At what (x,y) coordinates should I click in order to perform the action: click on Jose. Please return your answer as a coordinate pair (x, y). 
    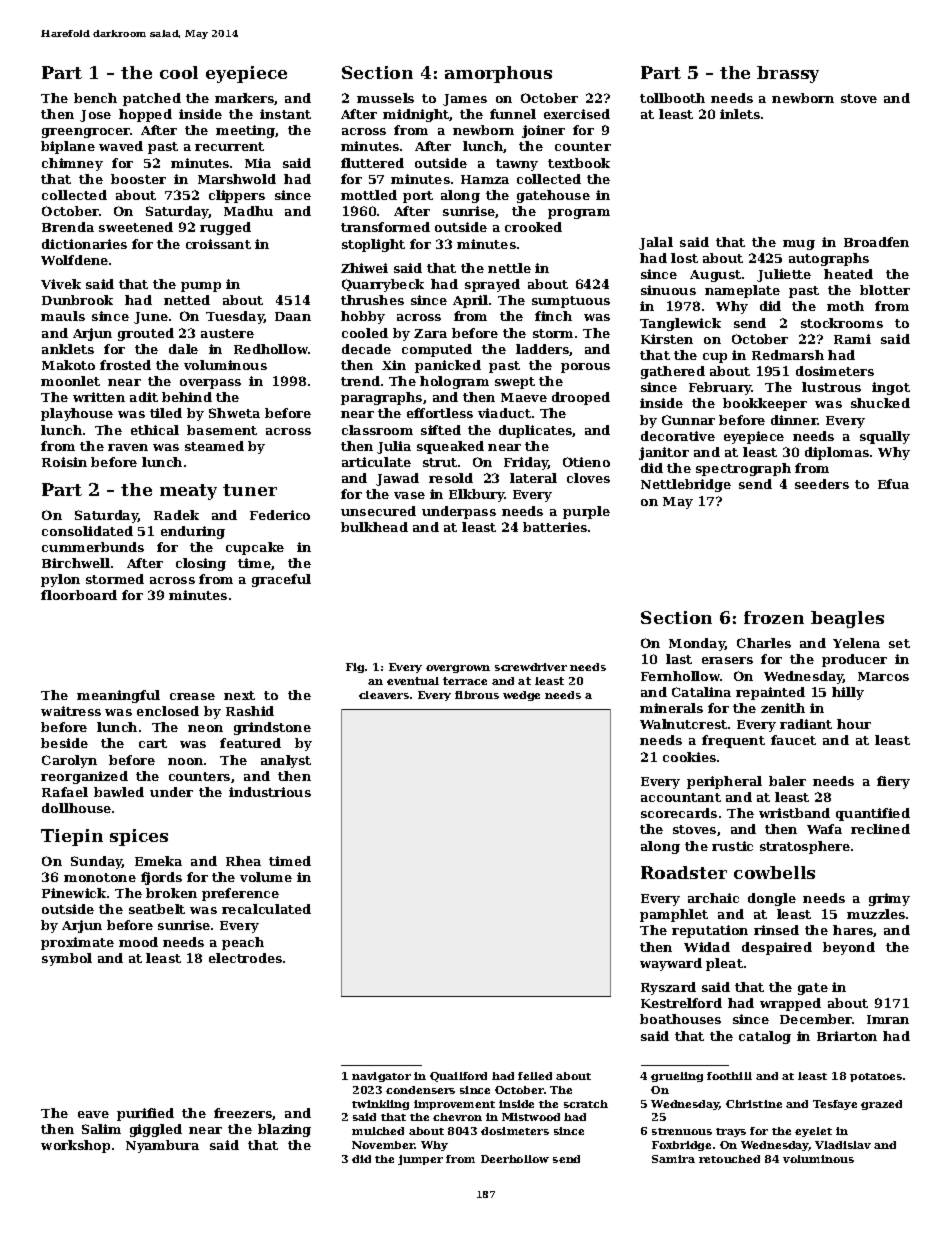
    Looking at the image, I should click on (95, 116).
